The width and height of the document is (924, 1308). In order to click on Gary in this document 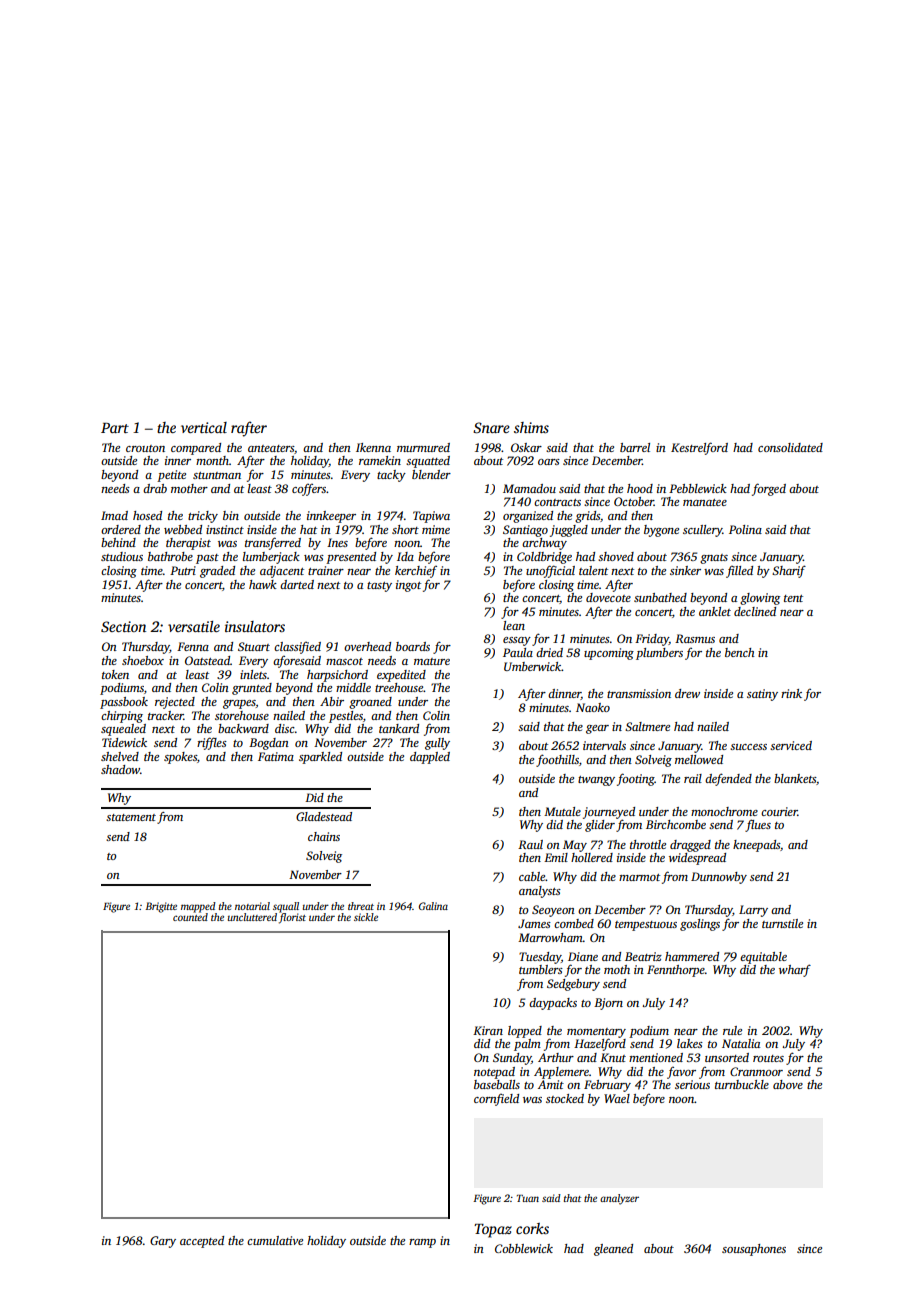, I will do `click(163, 1242)`.
